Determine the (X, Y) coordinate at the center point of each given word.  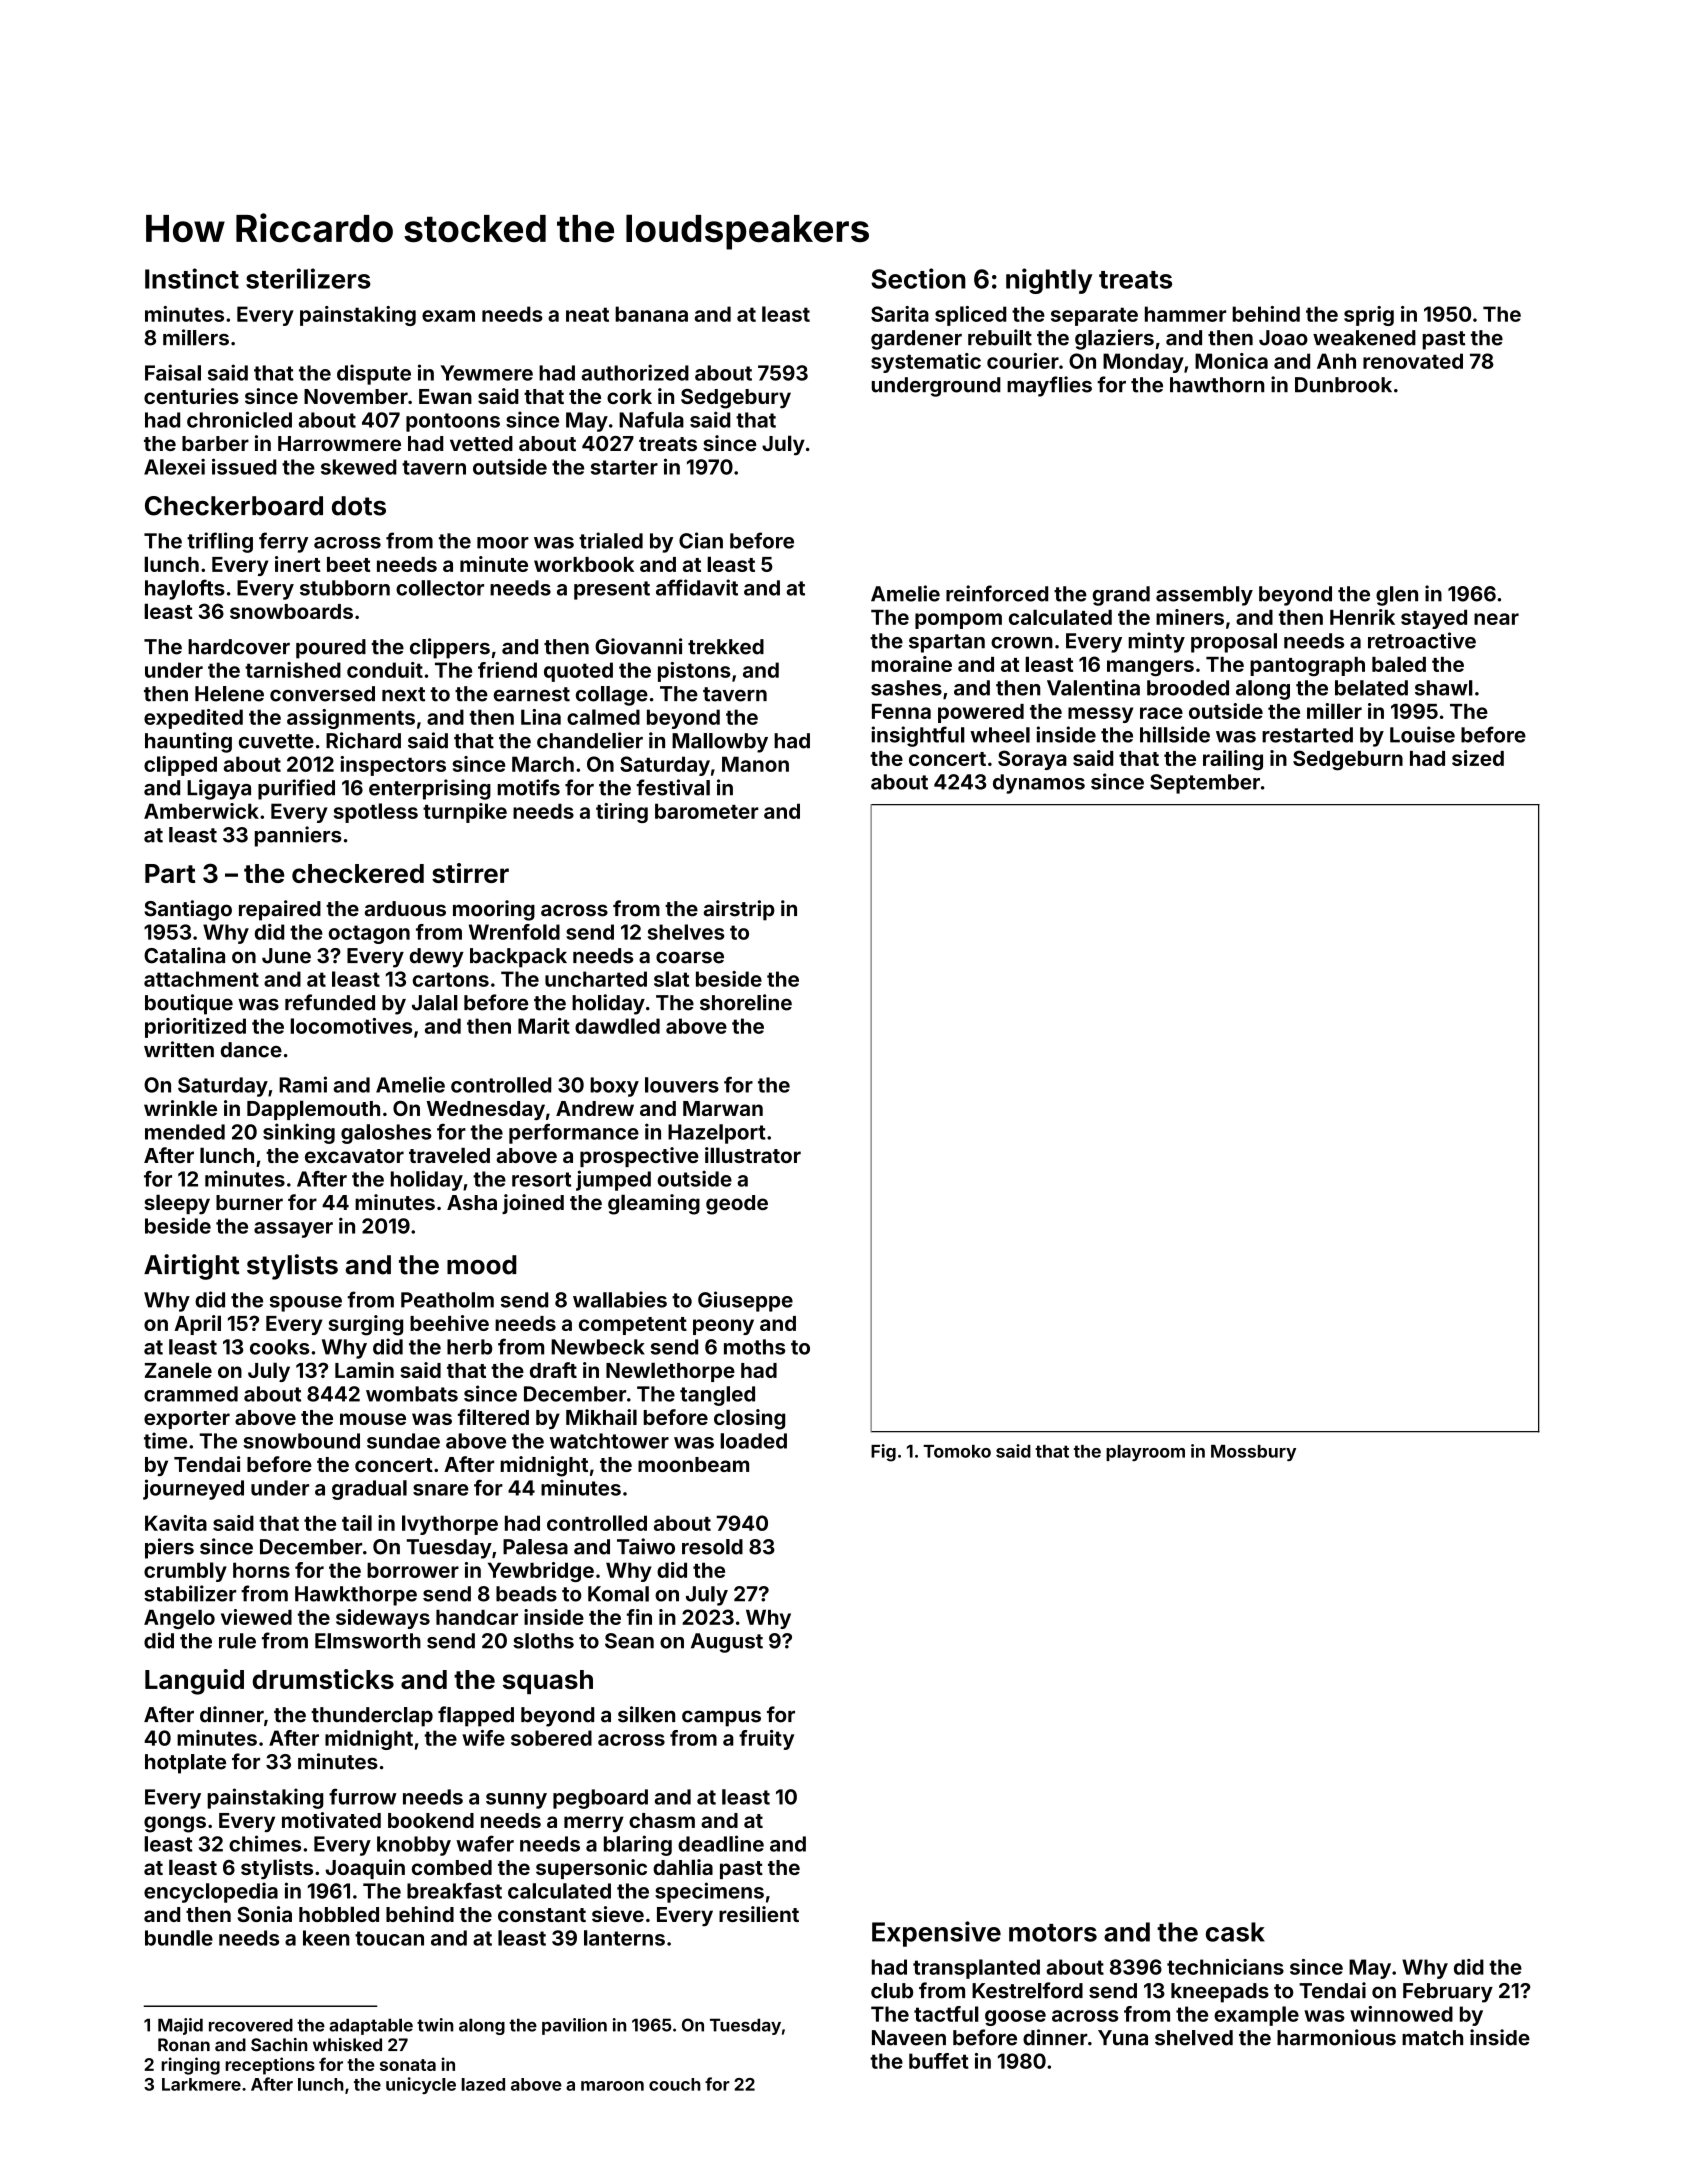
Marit (544, 1026)
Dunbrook (1343, 385)
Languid (194, 1682)
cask (1235, 1932)
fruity (766, 1740)
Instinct (192, 278)
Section (918, 278)
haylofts (185, 589)
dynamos (1039, 784)
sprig (1369, 316)
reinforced (997, 593)
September (1205, 784)
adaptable (371, 2026)
